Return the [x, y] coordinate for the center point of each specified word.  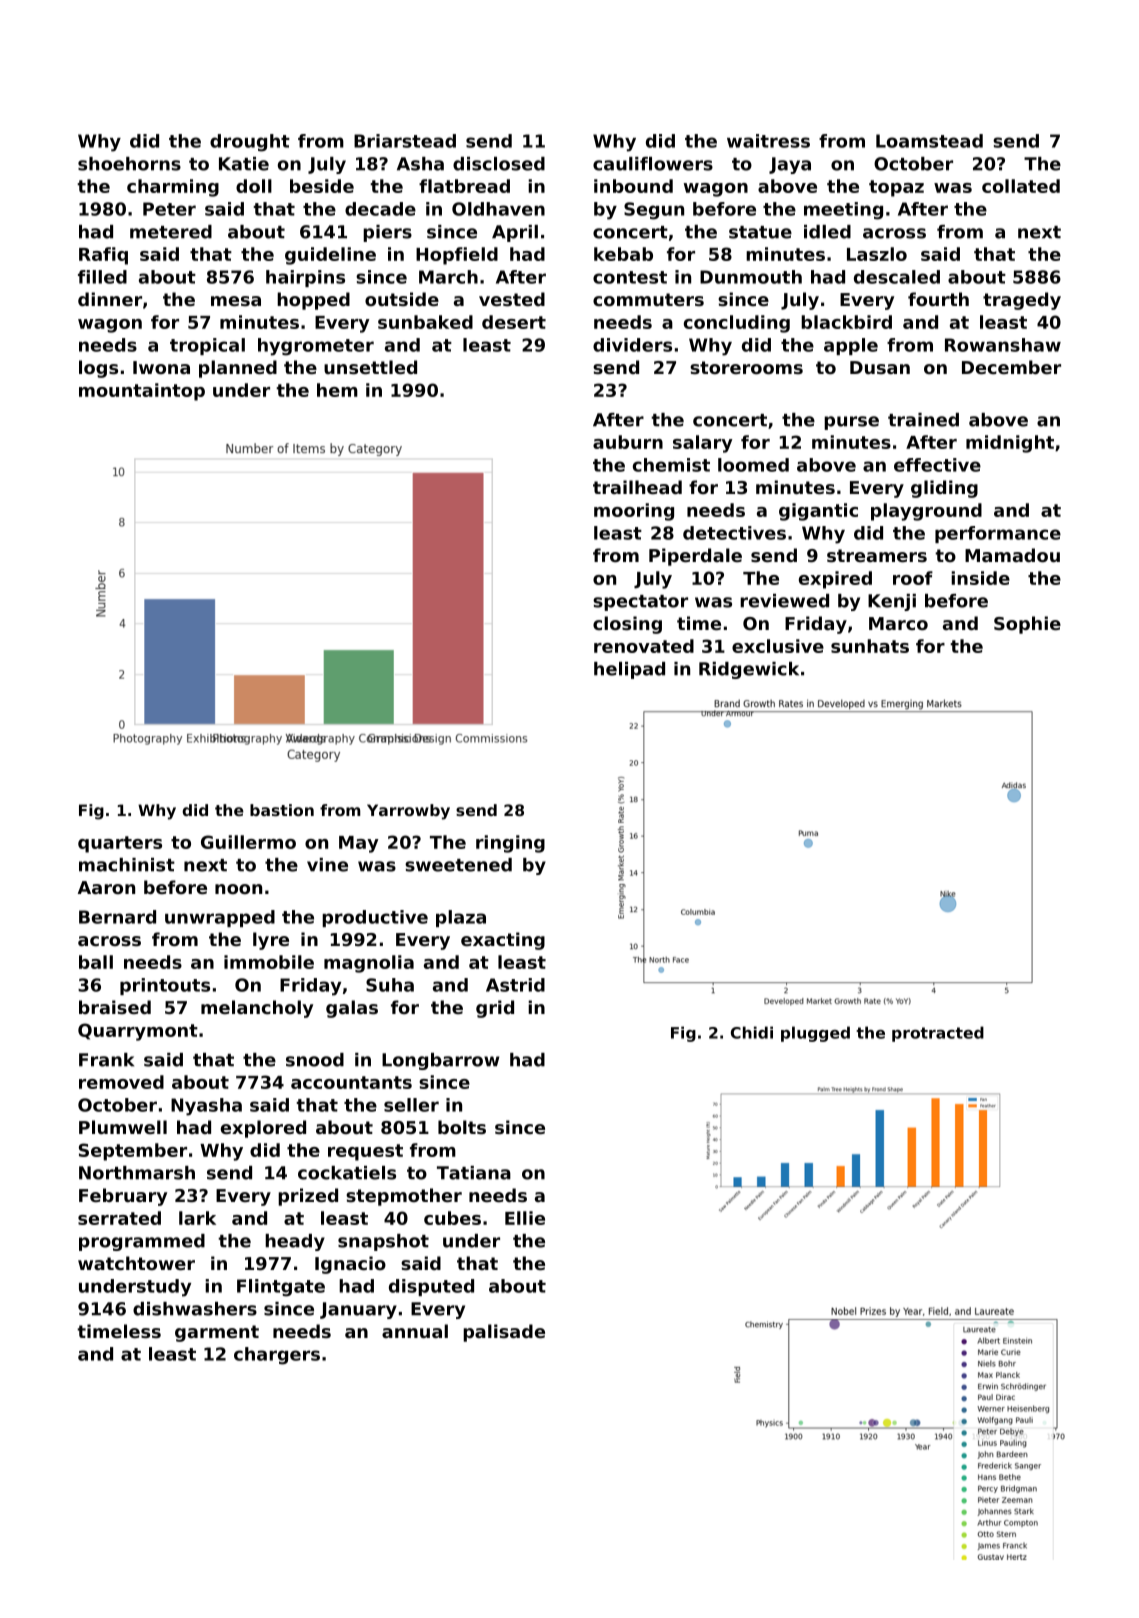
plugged [815, 1034]
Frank [106, 1060]
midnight [1010, 444]
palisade [504, 1333]
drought [250, 143]
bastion [282, 810]
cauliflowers [653, 164]
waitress [768, 141]
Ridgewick [749, 670]
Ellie [525, 1218]
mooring [634, 512]
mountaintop [142, 392]
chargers [277, 1356]
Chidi [752, 1032]
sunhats [870, 646]
